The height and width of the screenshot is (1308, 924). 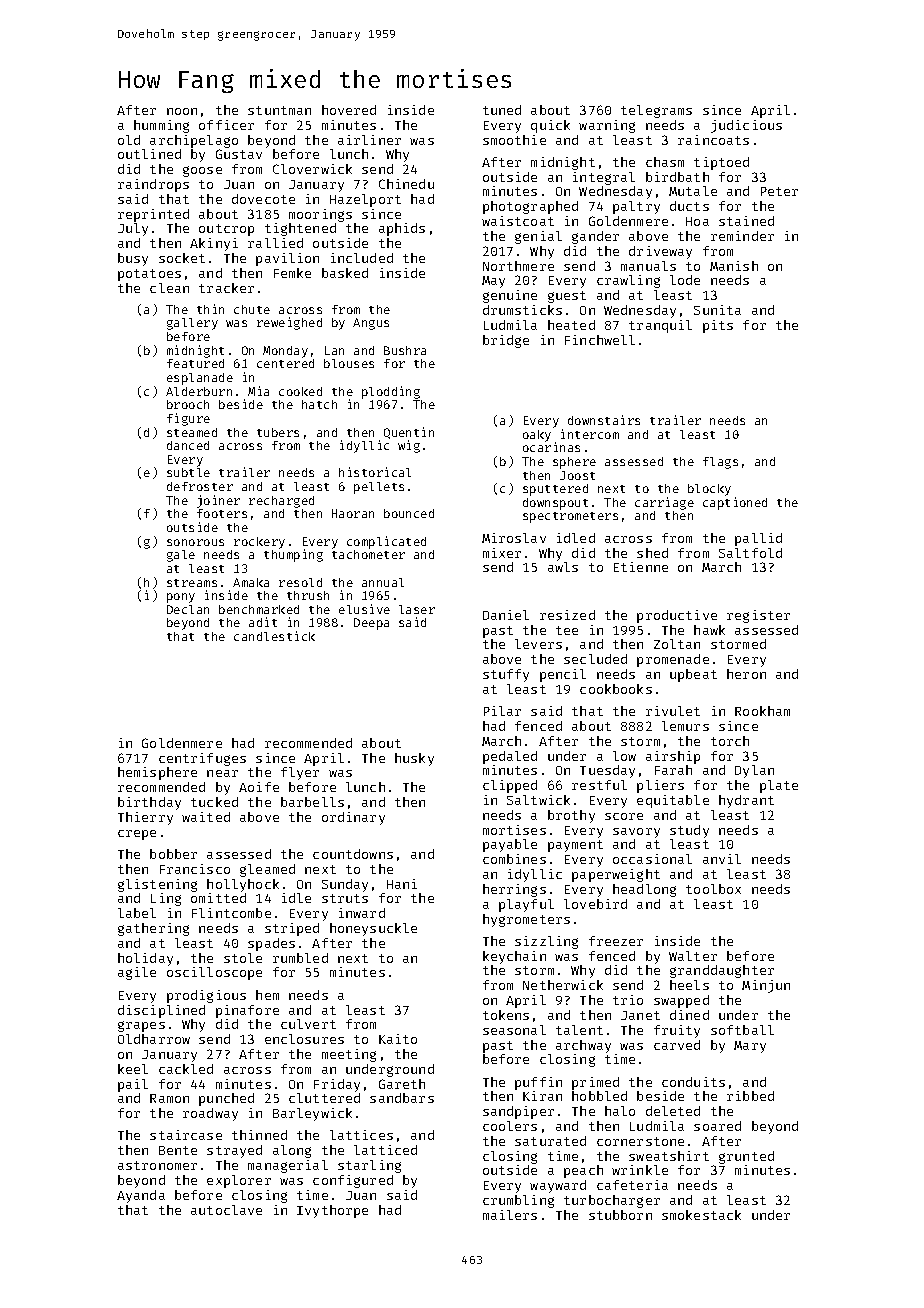 What do you see at coordinates (417, 609) in the screenshot?
I see `laser` at bounding box center [417, 609].
